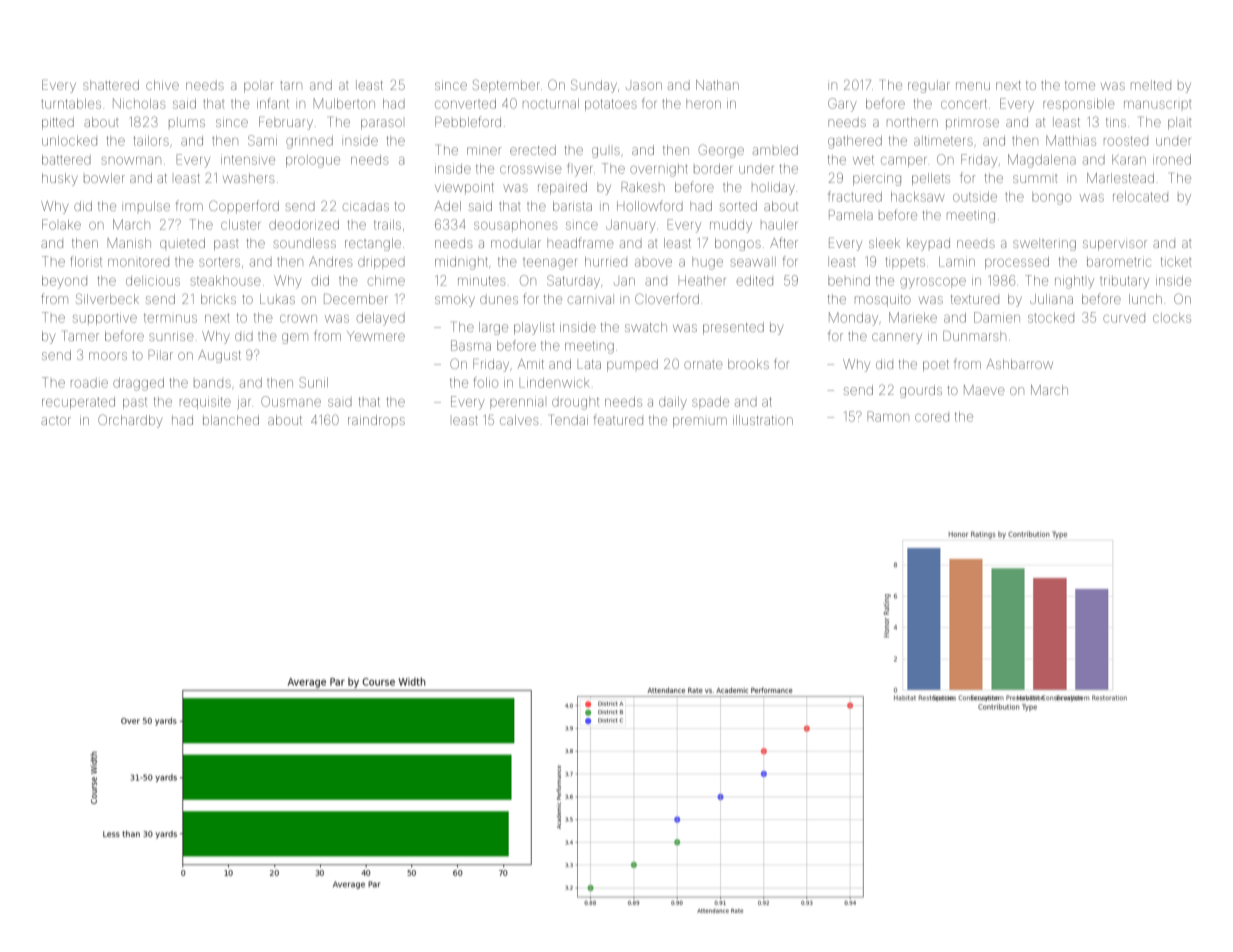  I want to click on tome, so click(1080, 85).
